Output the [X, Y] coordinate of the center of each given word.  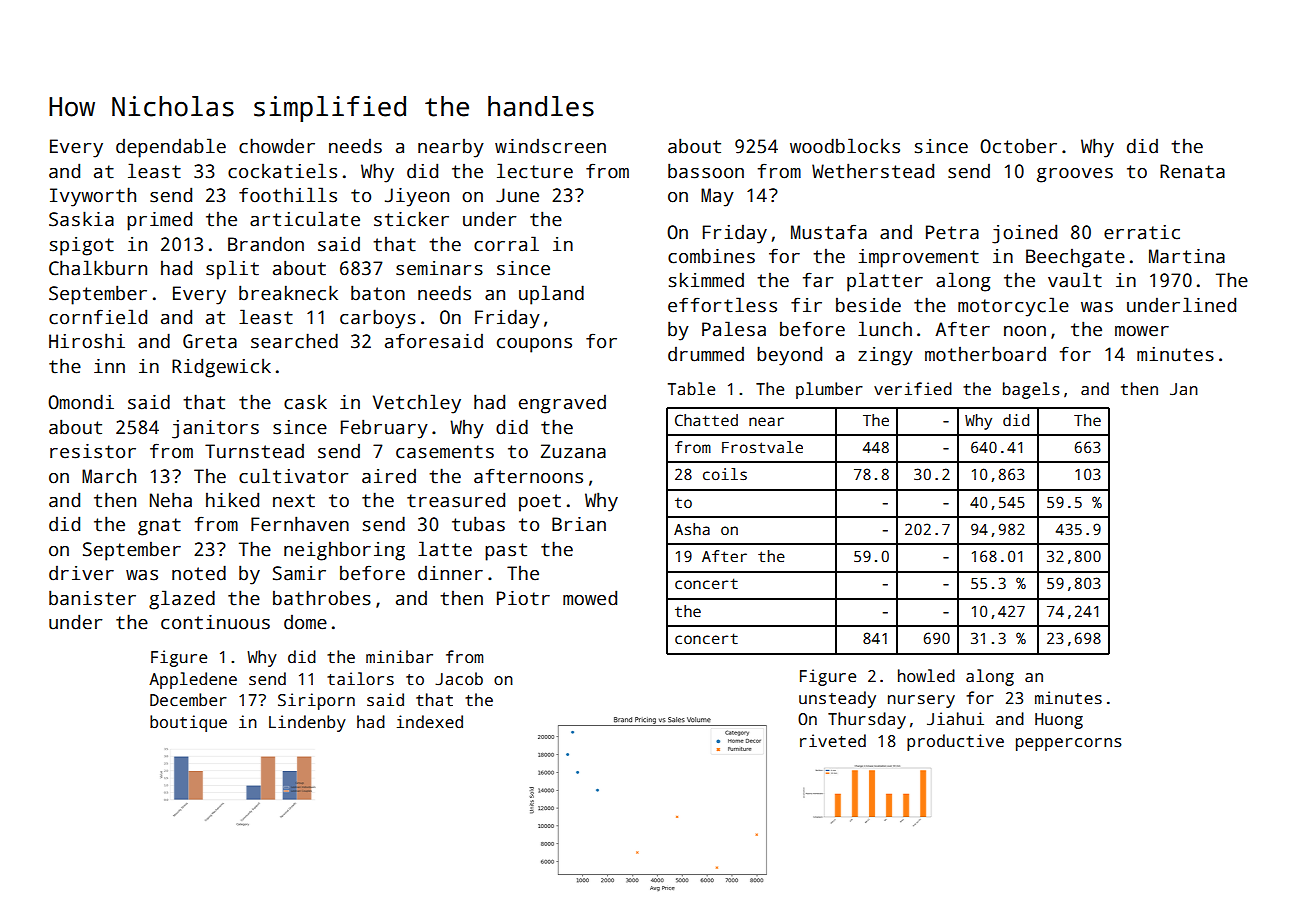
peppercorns [1069, 744]
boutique [188, 723]
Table [691, 389]
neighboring [344, 551]
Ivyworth [93, 197]
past [506, 552]
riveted [833, 740]
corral [506, 244]
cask [305, 402]
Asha [692, 529]
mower [1142, 331]
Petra [952, 232]
